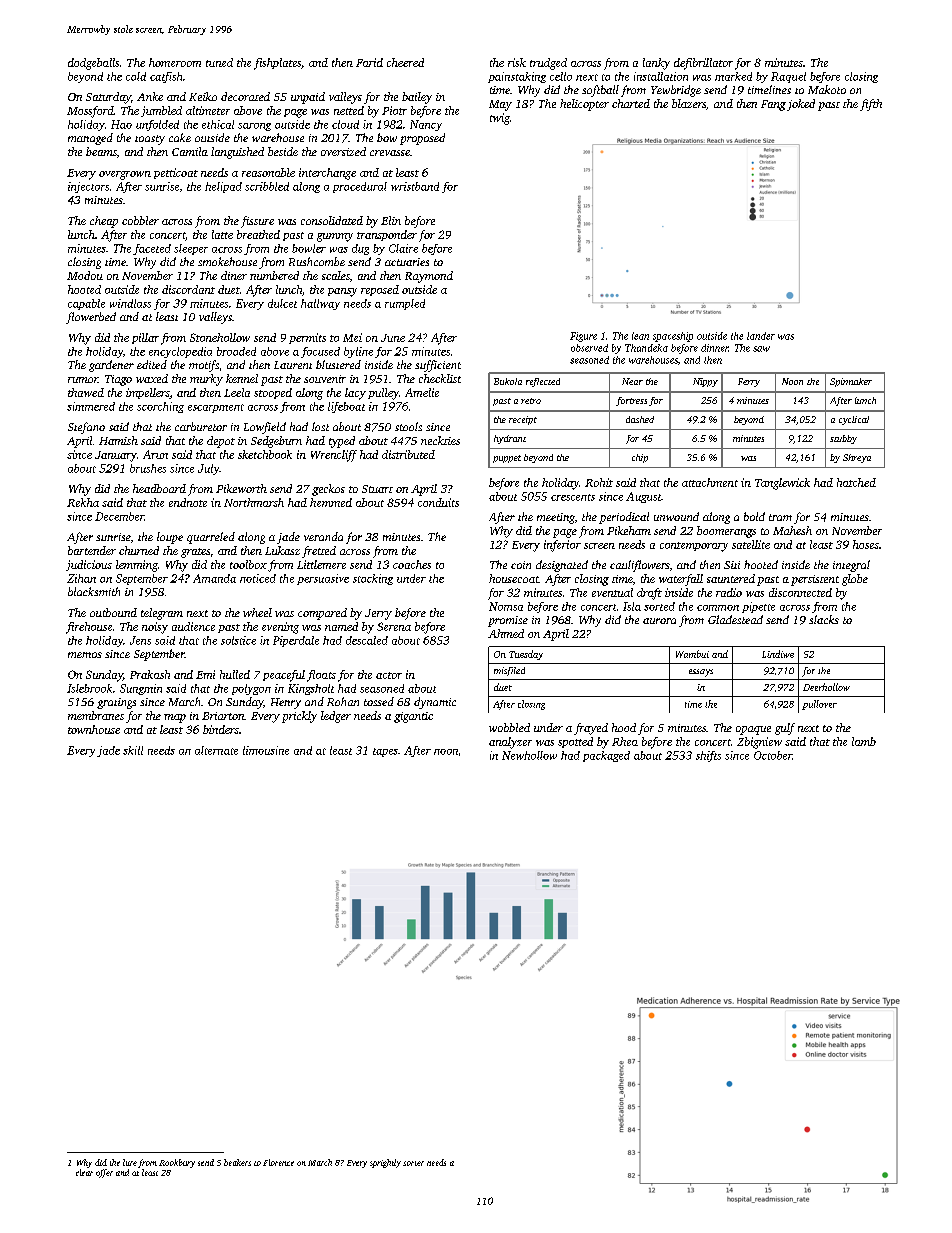 Image resolution: width=952 pixels, height=1233 pixels. What do you see at coordinates (234, 275) in the document?
I see `diner` at bounding box center [234, 275].
